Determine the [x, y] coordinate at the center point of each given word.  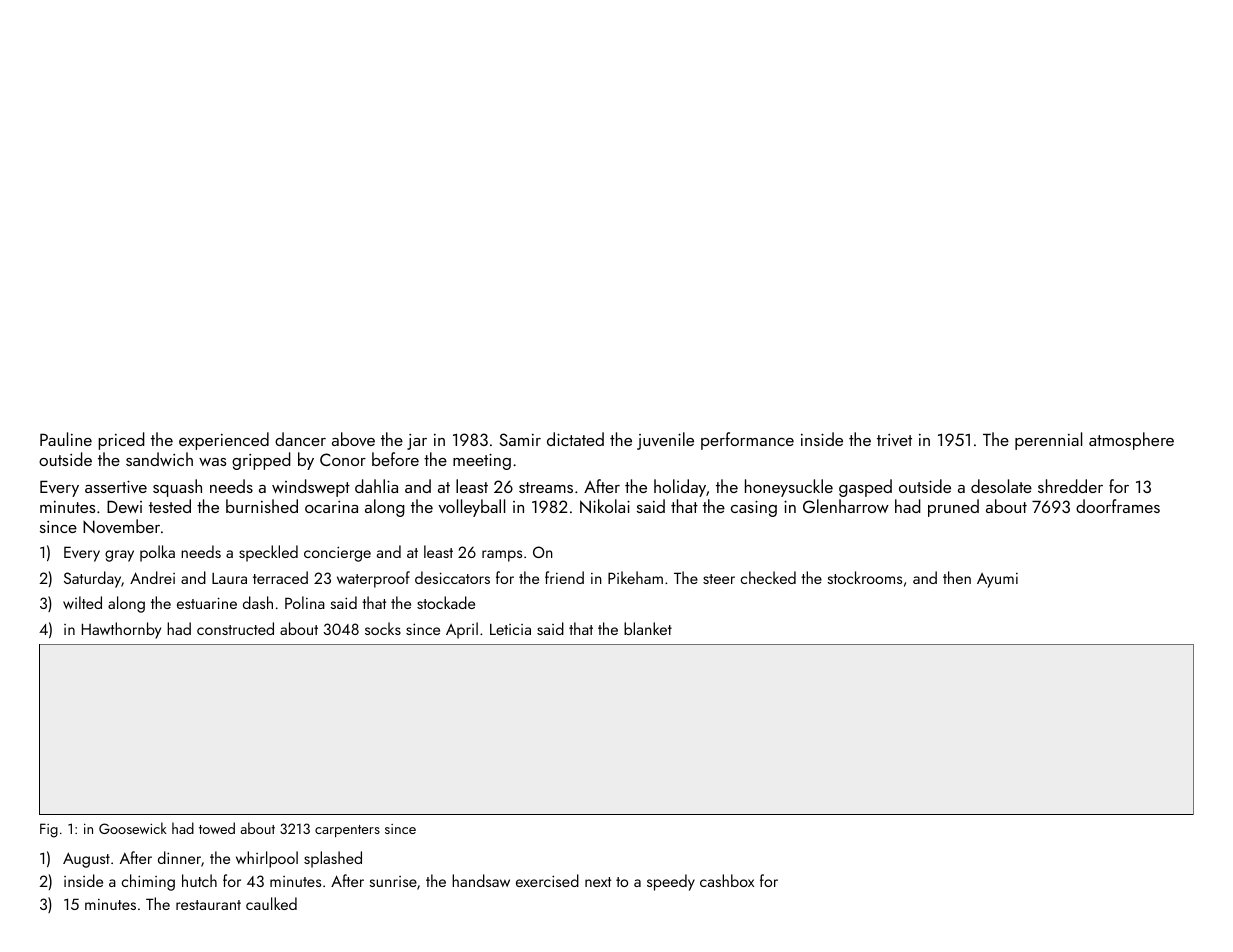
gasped [865, 488]
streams [546, 487]
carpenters [347, 831]
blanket [648, 628]
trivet [894, 440]
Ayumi [997, 580]
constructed [235, 628]
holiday [680, 488]
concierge [337, 554]
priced [121, 441]
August [86, 860]
